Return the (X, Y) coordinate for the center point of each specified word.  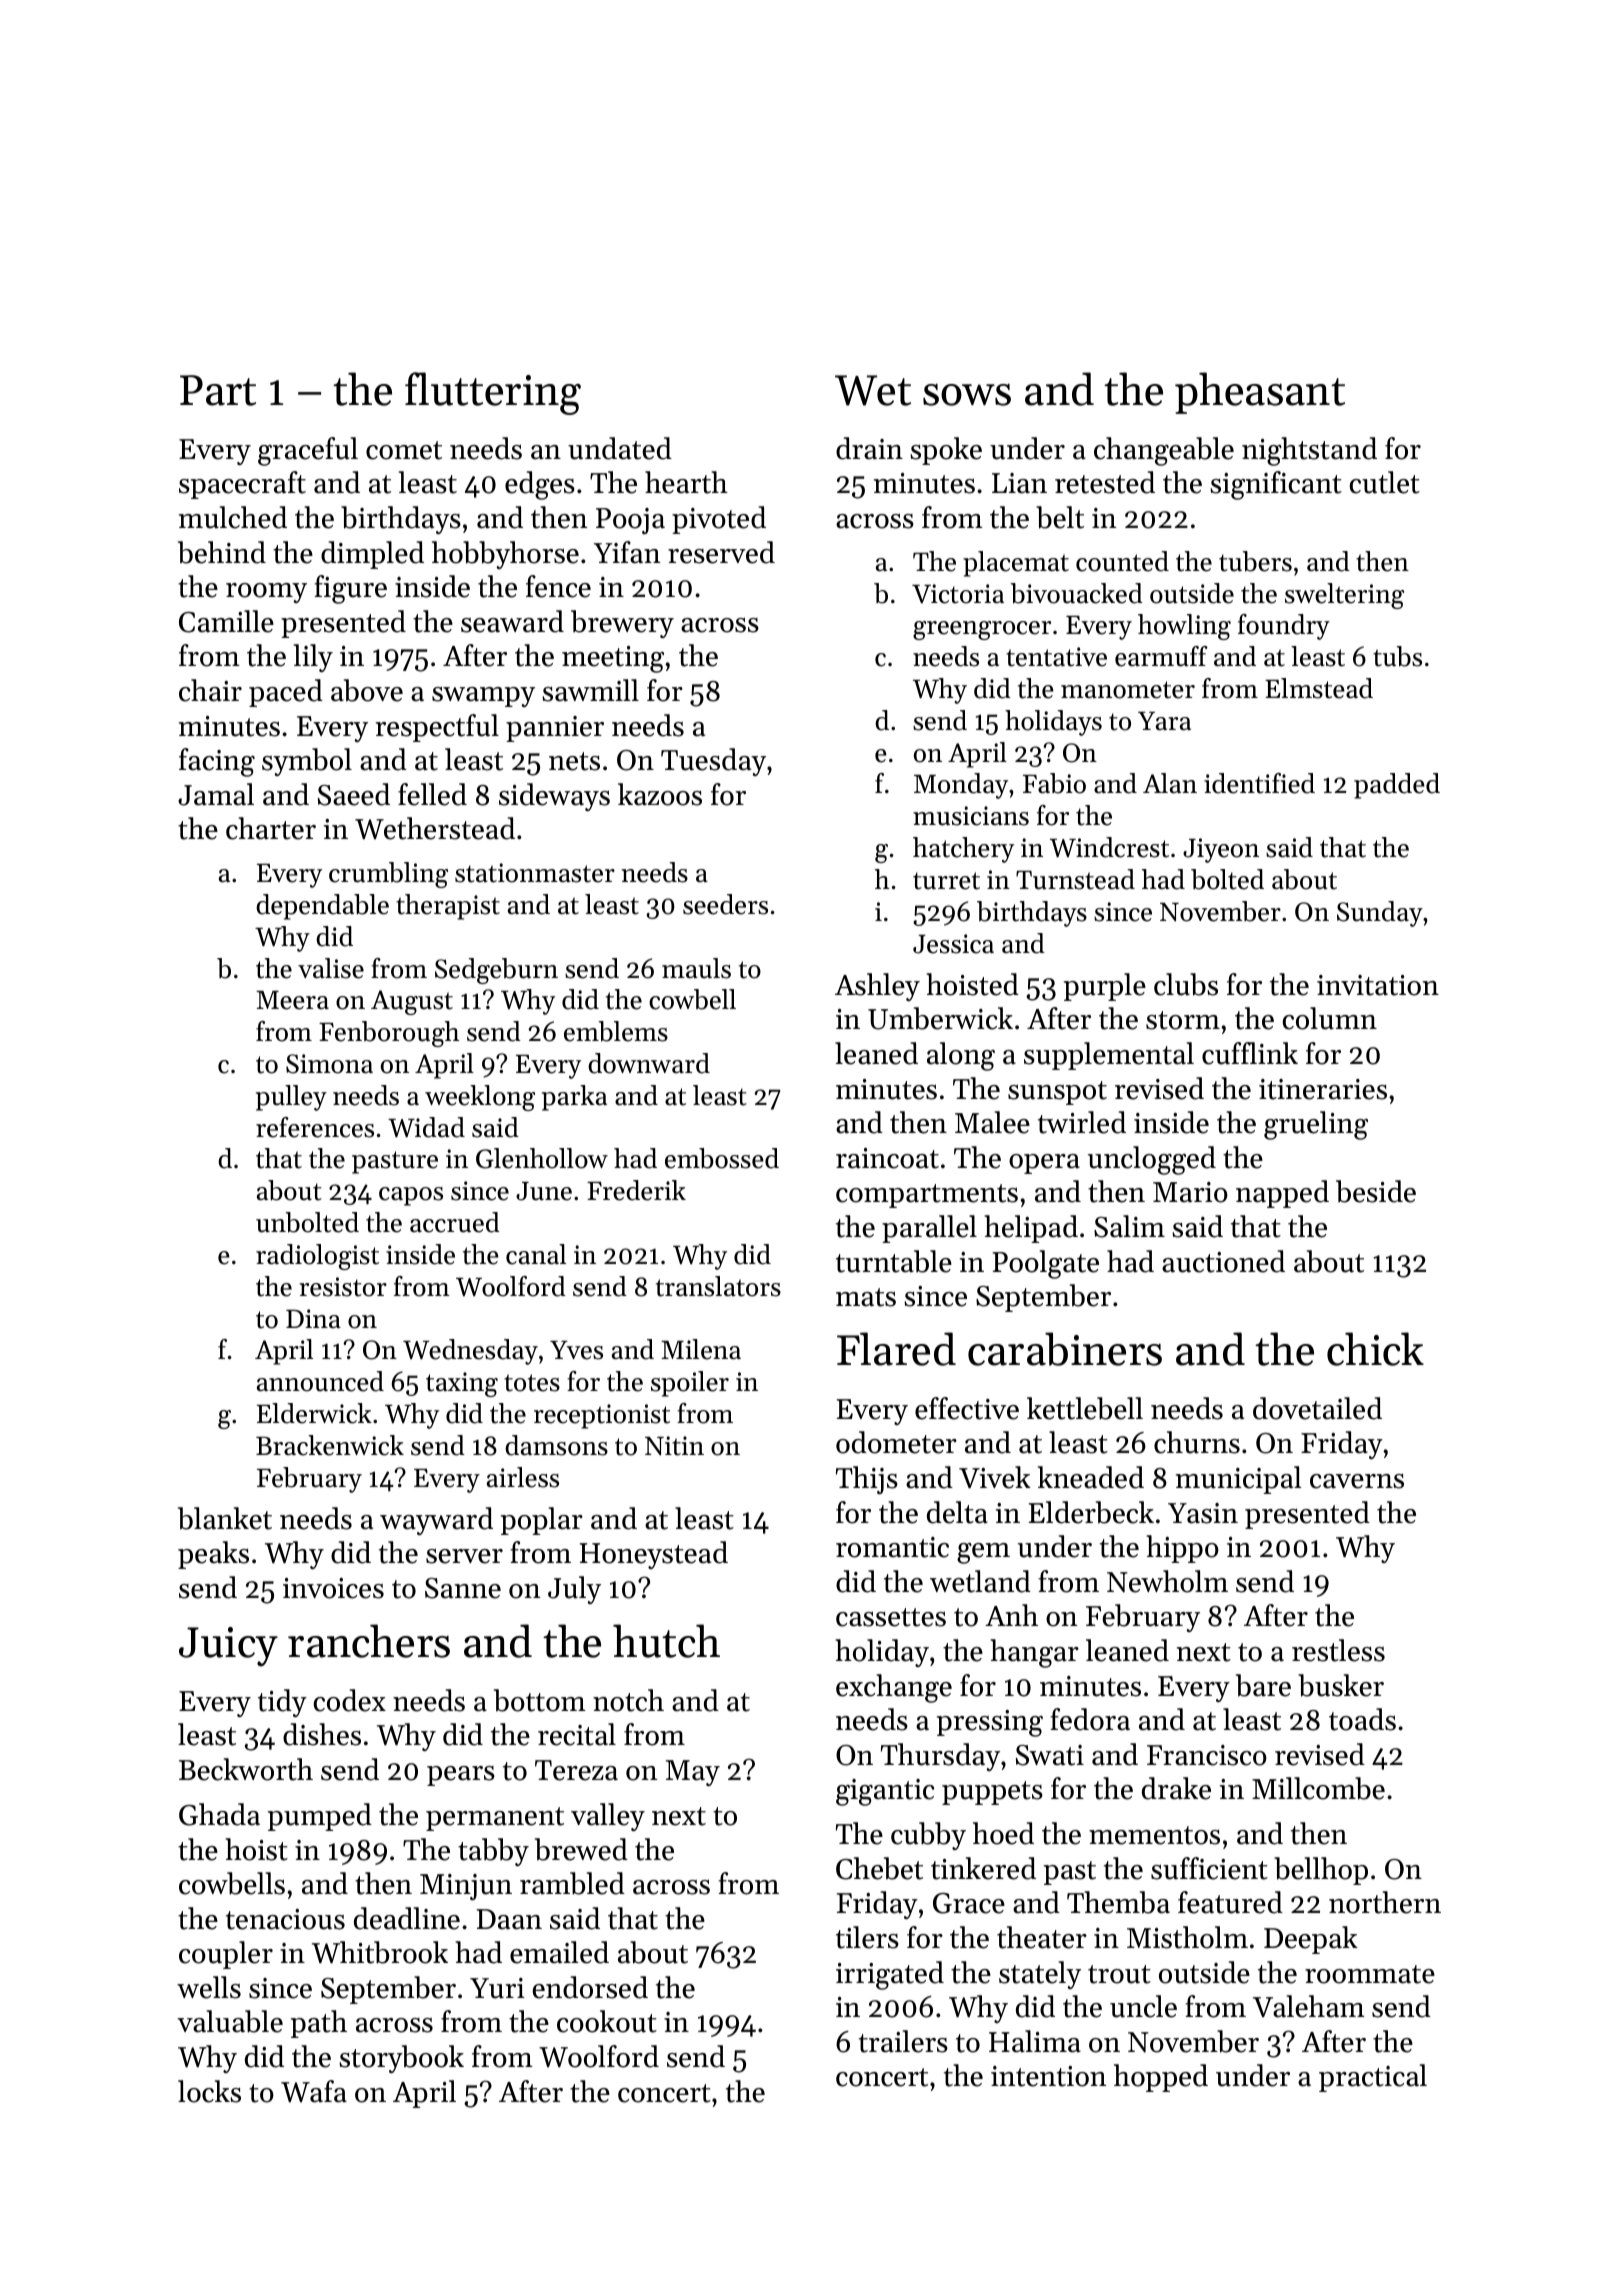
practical (1373, 2078)
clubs (1186, 984)
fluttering (493, 393)
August (412, 1002)
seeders (725, 904)
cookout (607, 2021)
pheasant (1260, 393)
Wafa (314, 2091)
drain (869, 448)
